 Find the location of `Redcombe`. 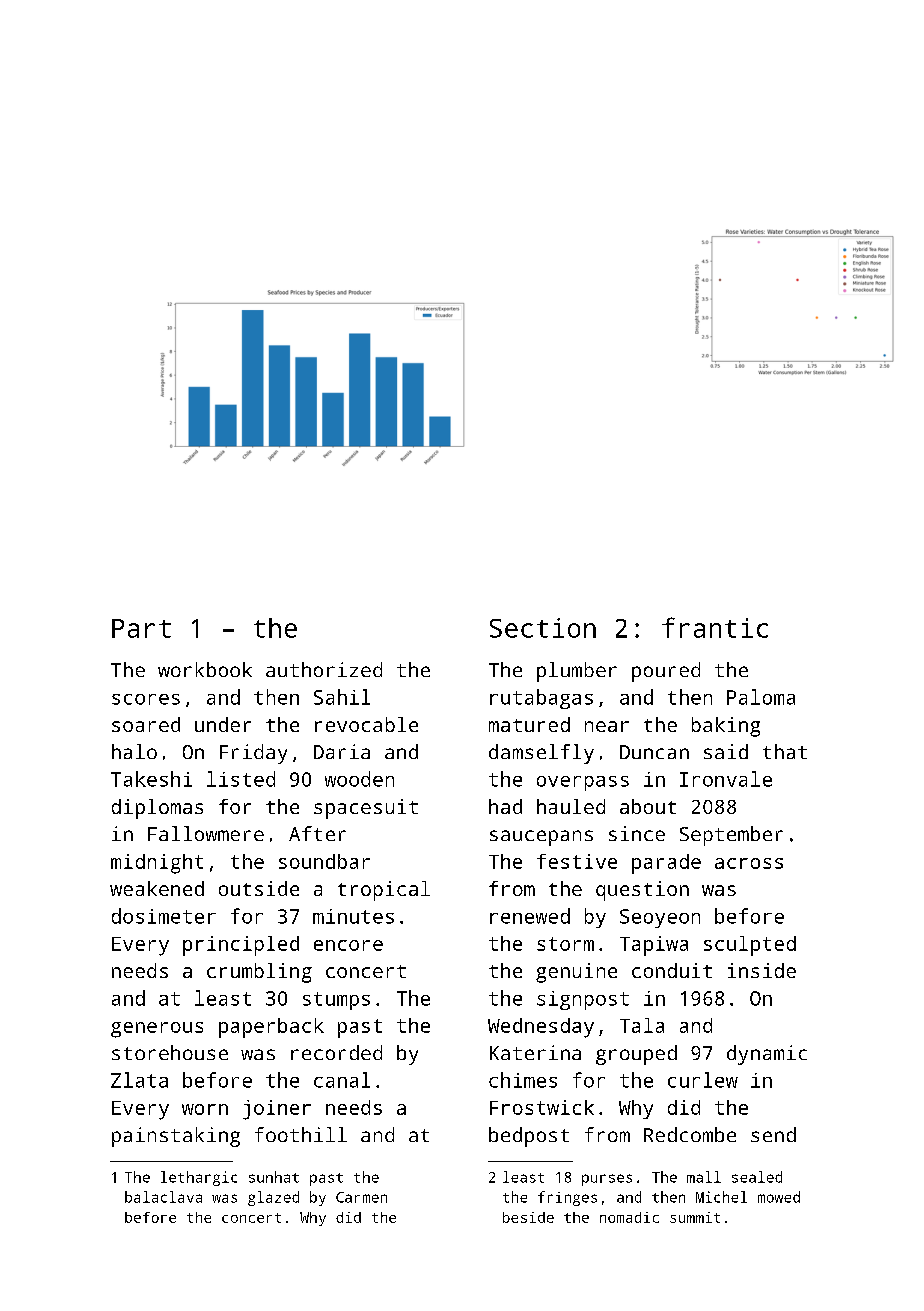

Redcombe is located at coordinates (690, 1134).
